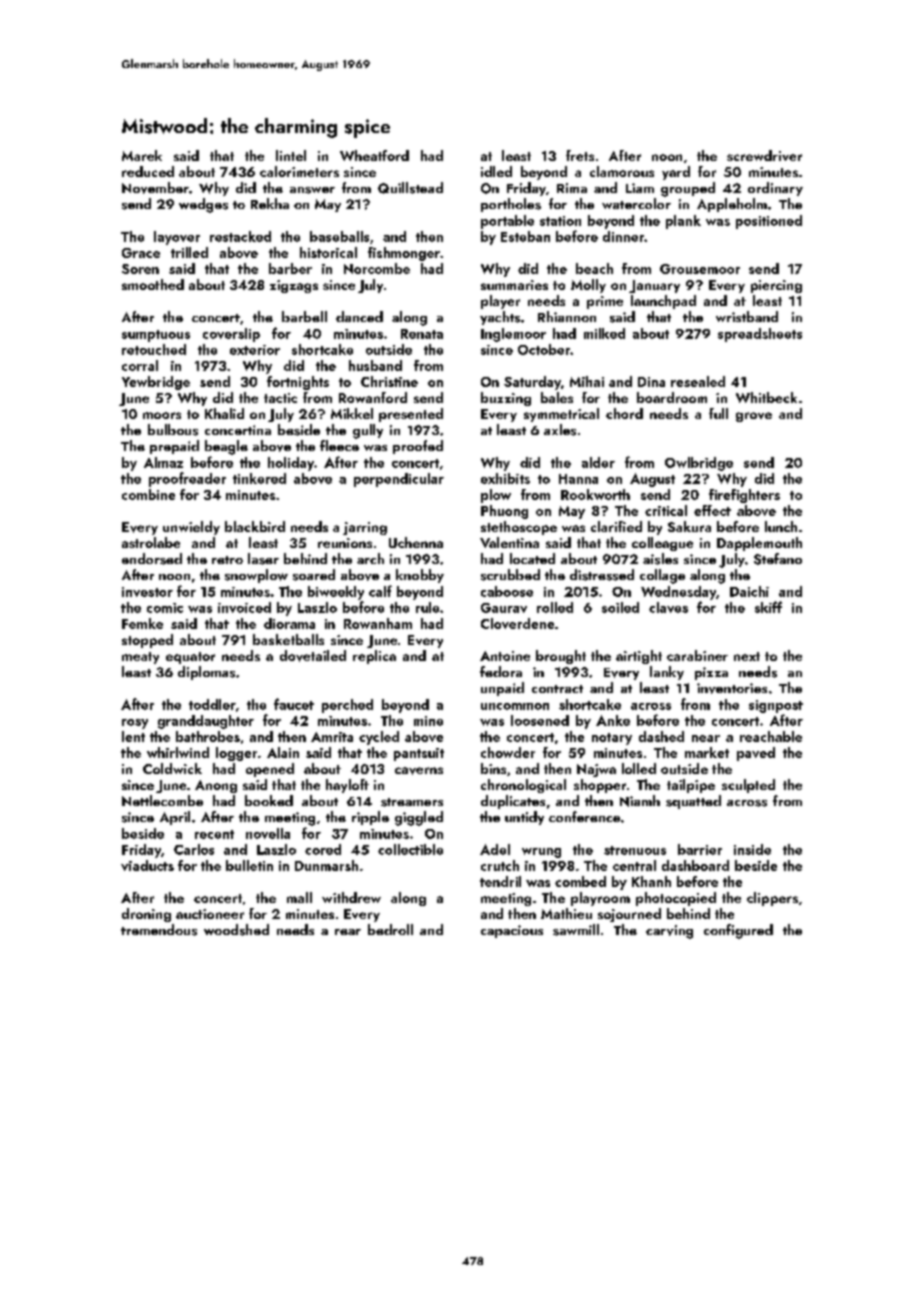 The width and height of the screenshot is (924, 1314). Describe the element at coordinates (156, 336) in the screenshot. I see `sumptuous` at that location.
